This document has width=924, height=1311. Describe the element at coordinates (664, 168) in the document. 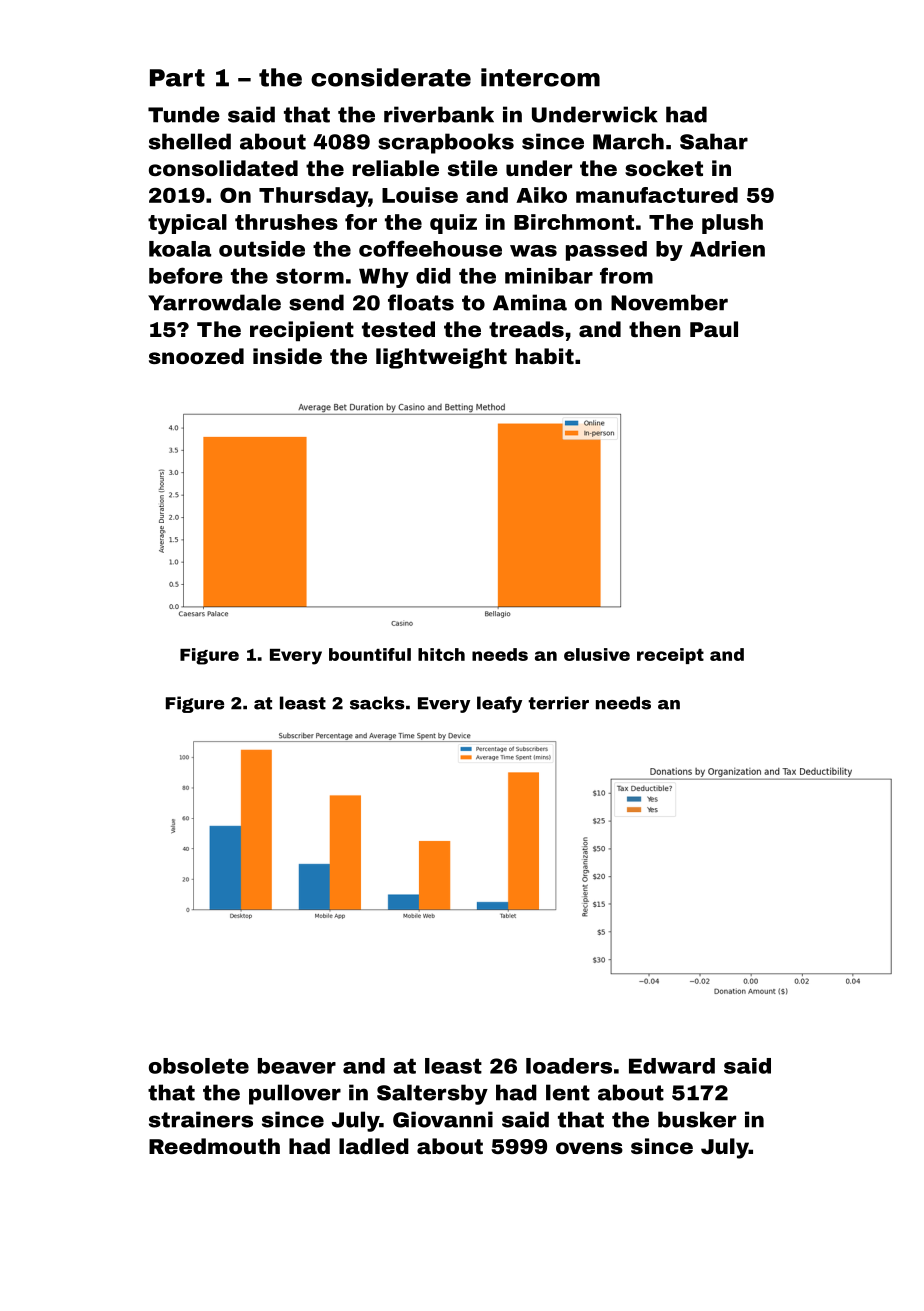

I see `socket` at that location.
